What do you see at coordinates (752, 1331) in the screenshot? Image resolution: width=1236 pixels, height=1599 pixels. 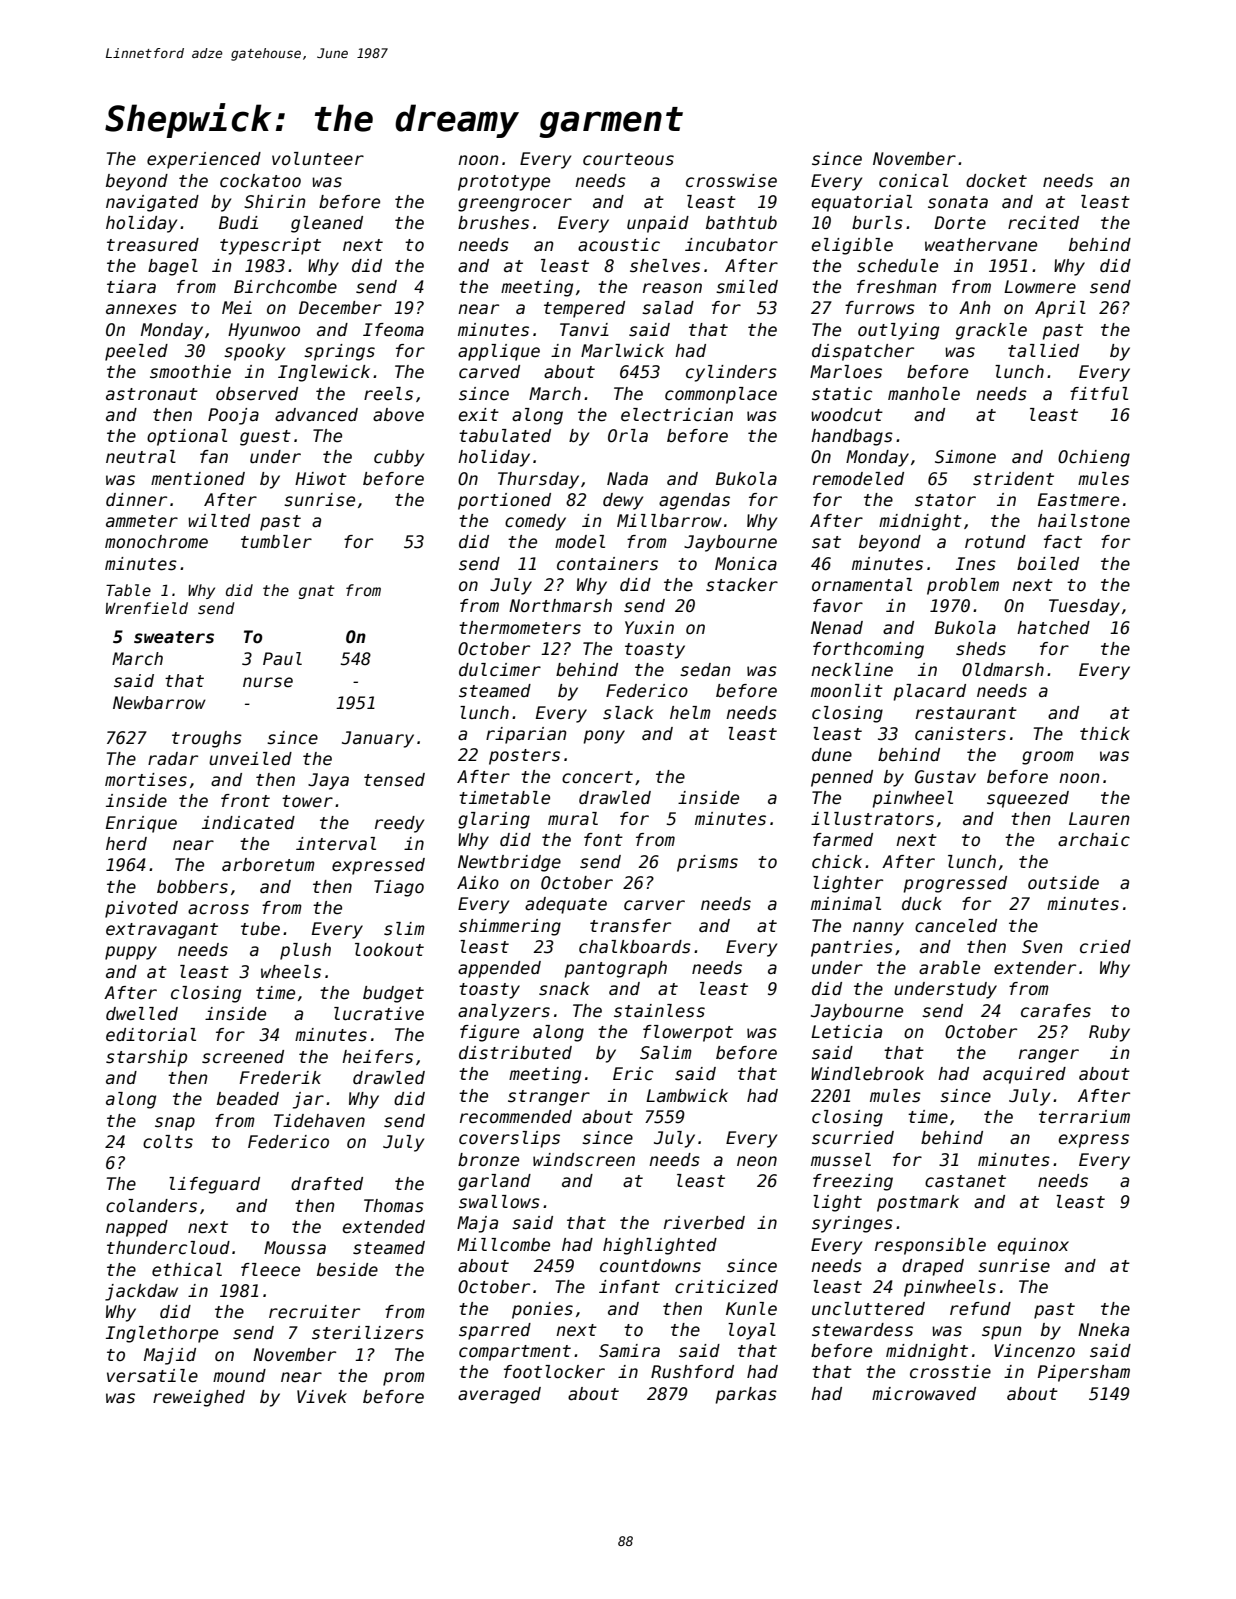 I see `loyal` at bounding box center [752, 1331].
